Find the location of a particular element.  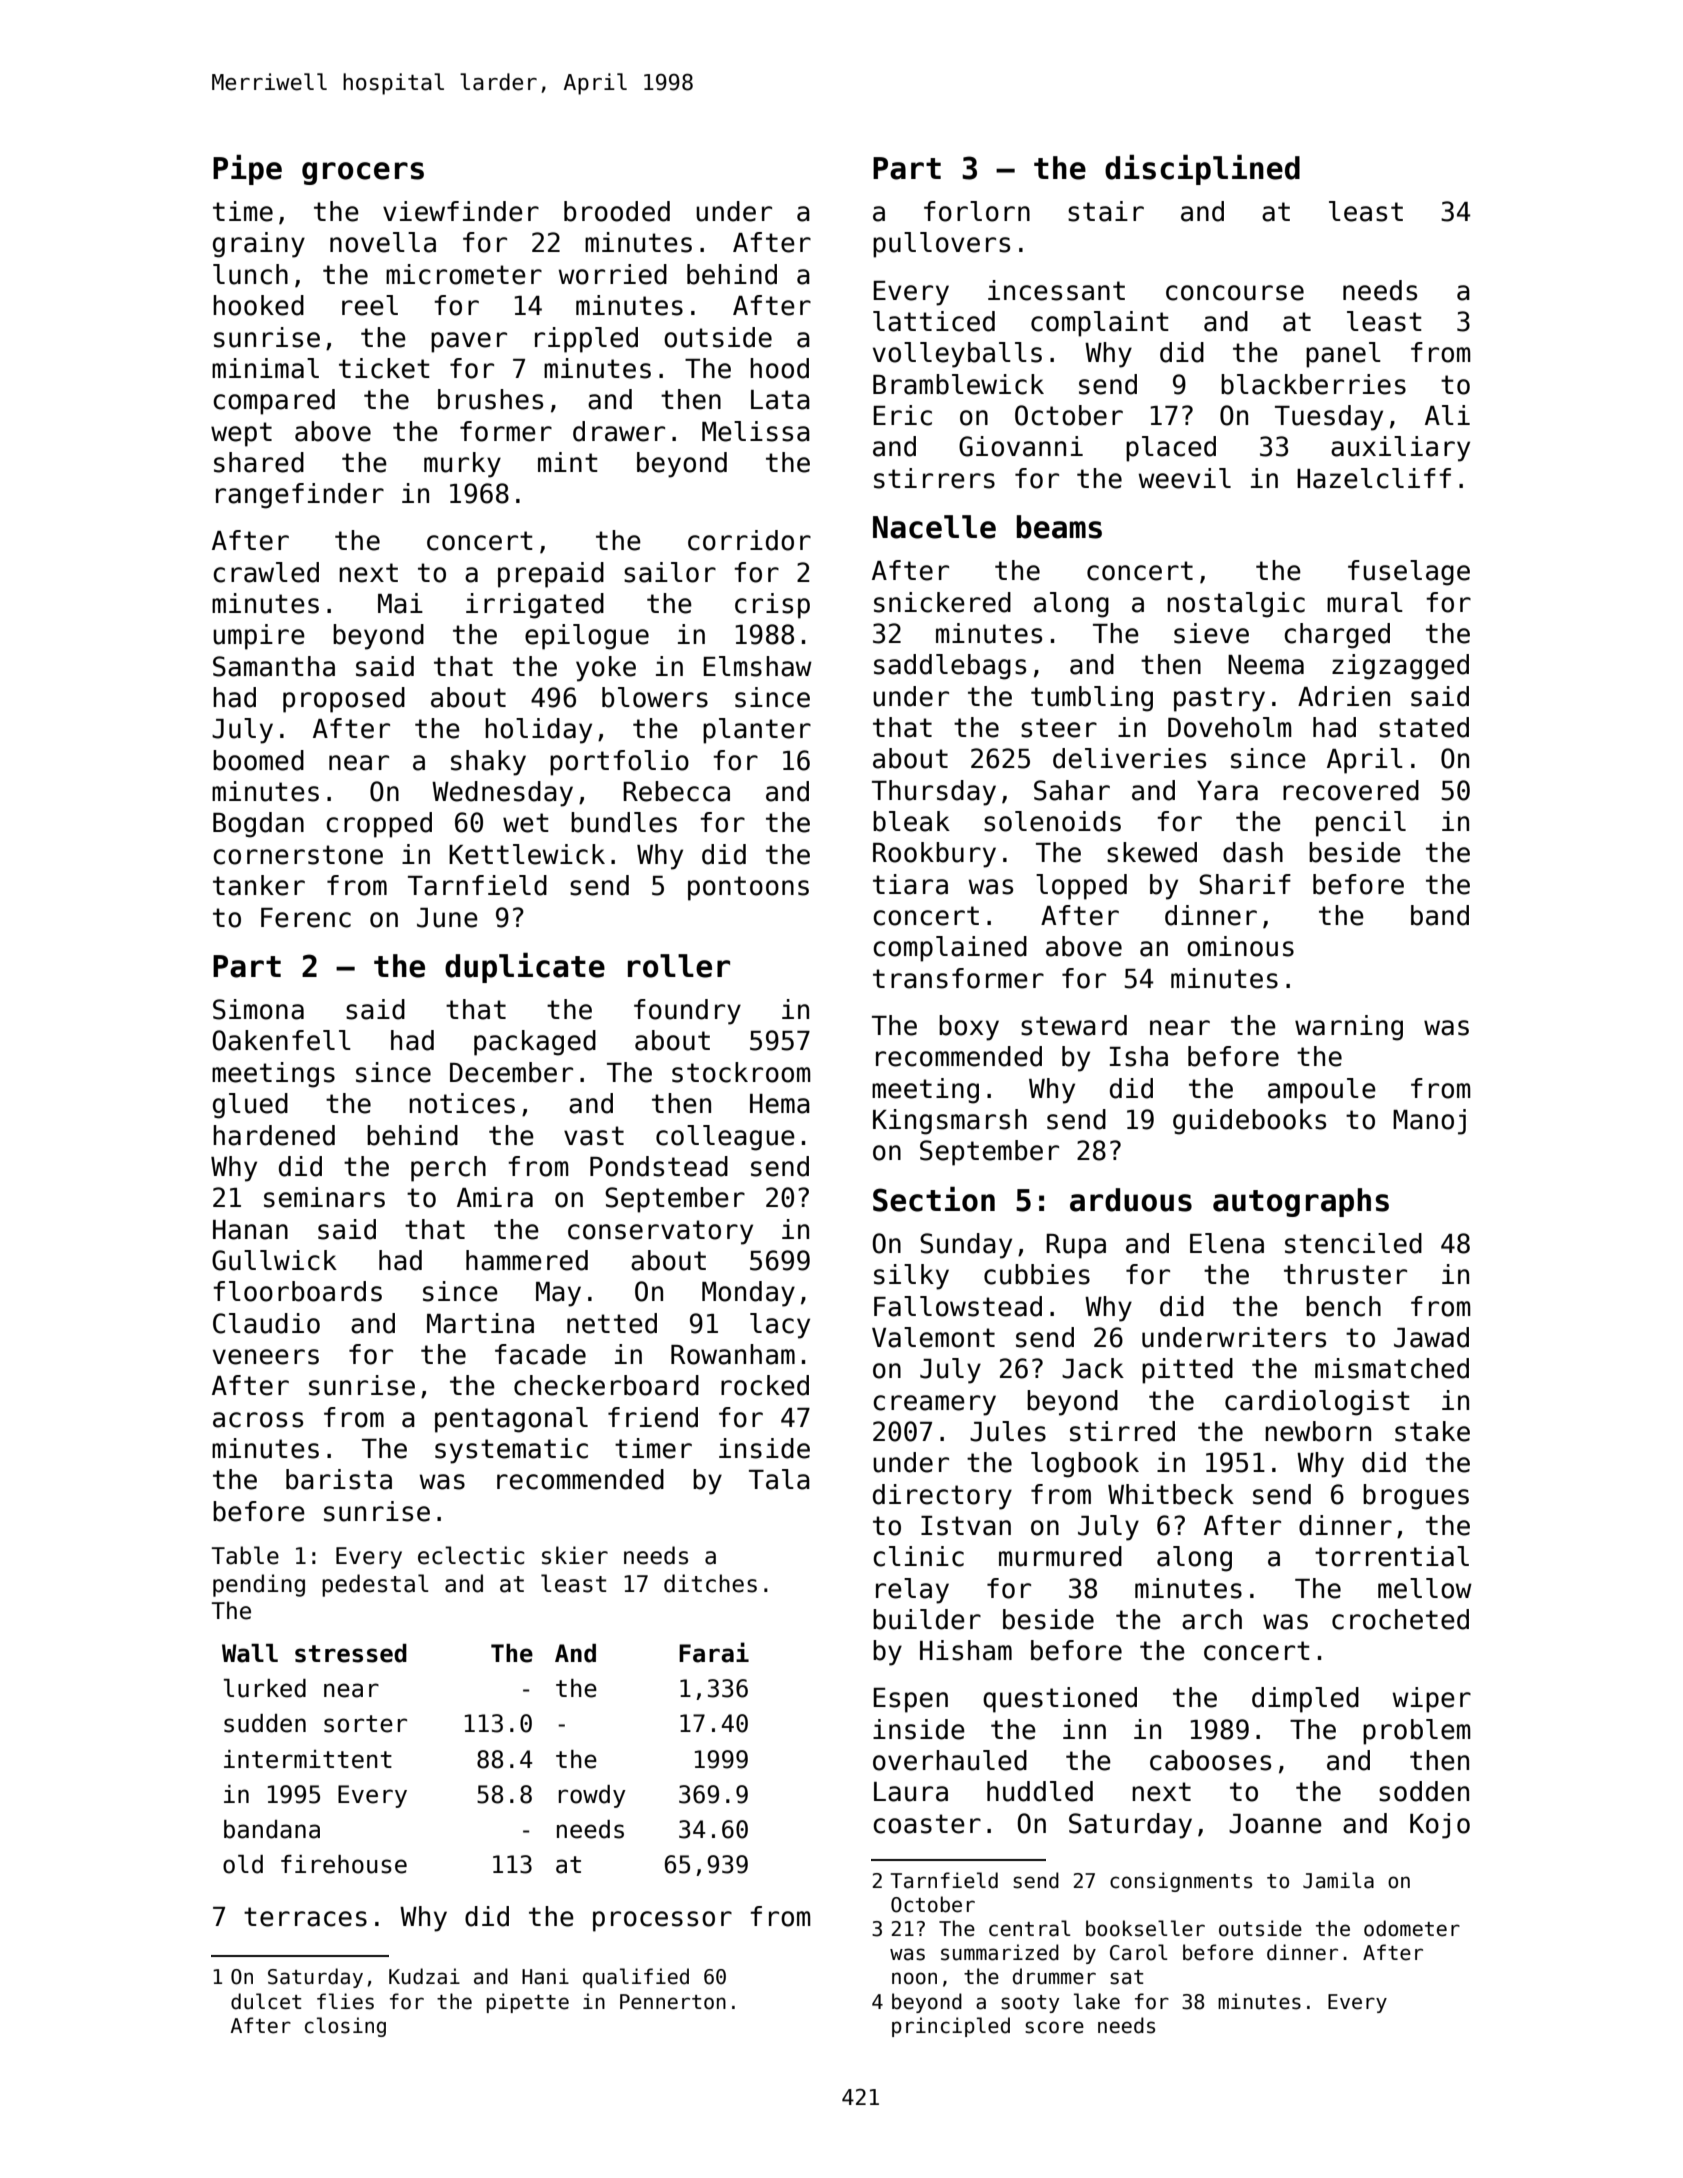

nostalgic is located at coordinates (1236, 605).
